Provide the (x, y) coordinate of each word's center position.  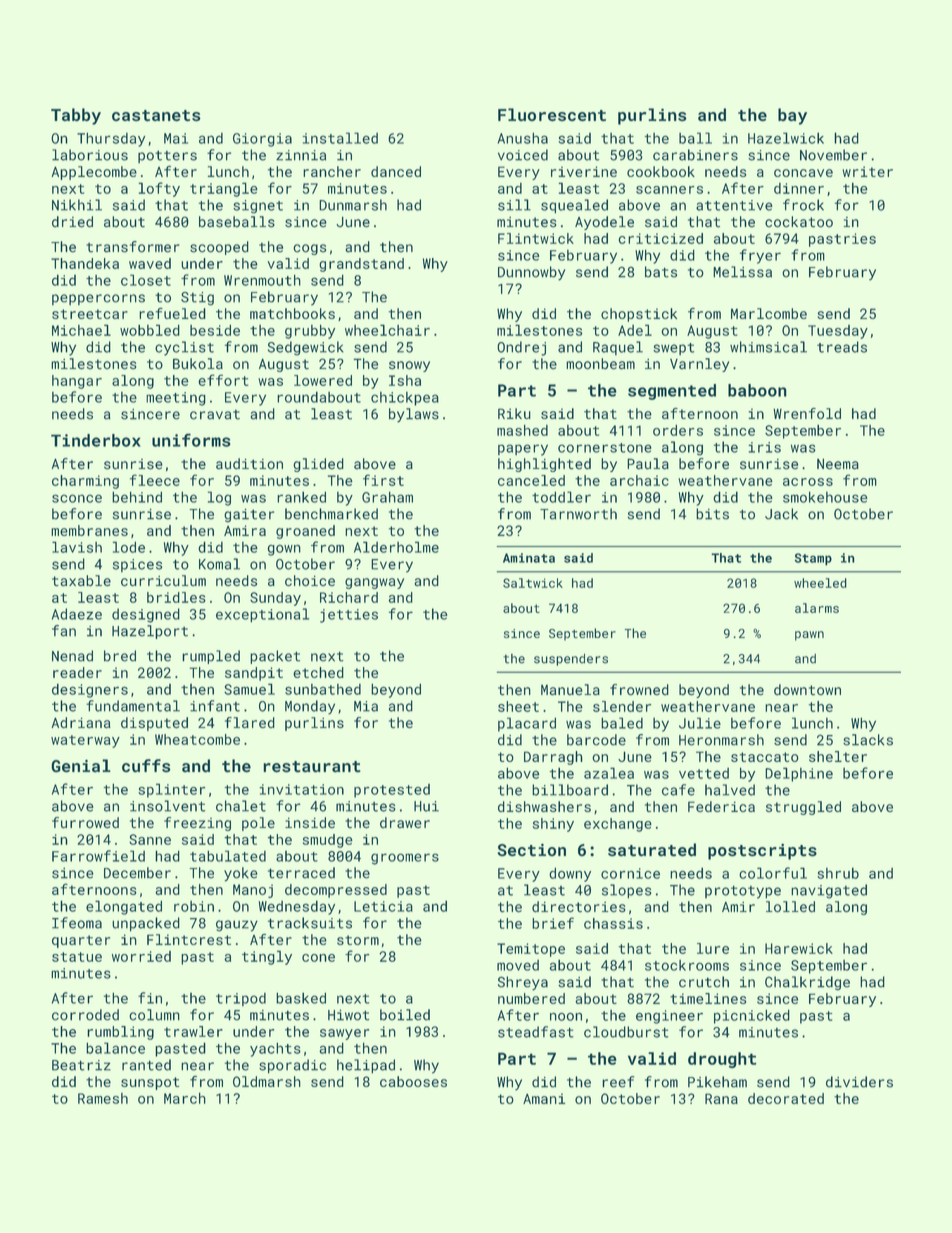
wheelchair (387, 330)
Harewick (799, 948)
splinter (171, 790)
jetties (349, 616)
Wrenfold (807, 413)
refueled (172, 313)
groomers (405, 859)
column (154, 1015)
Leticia (383, 906)
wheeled (820, 583)
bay (792, 116)
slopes (627, 891)
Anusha (523, 138)
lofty (159, 189)
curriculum (163, 581)
